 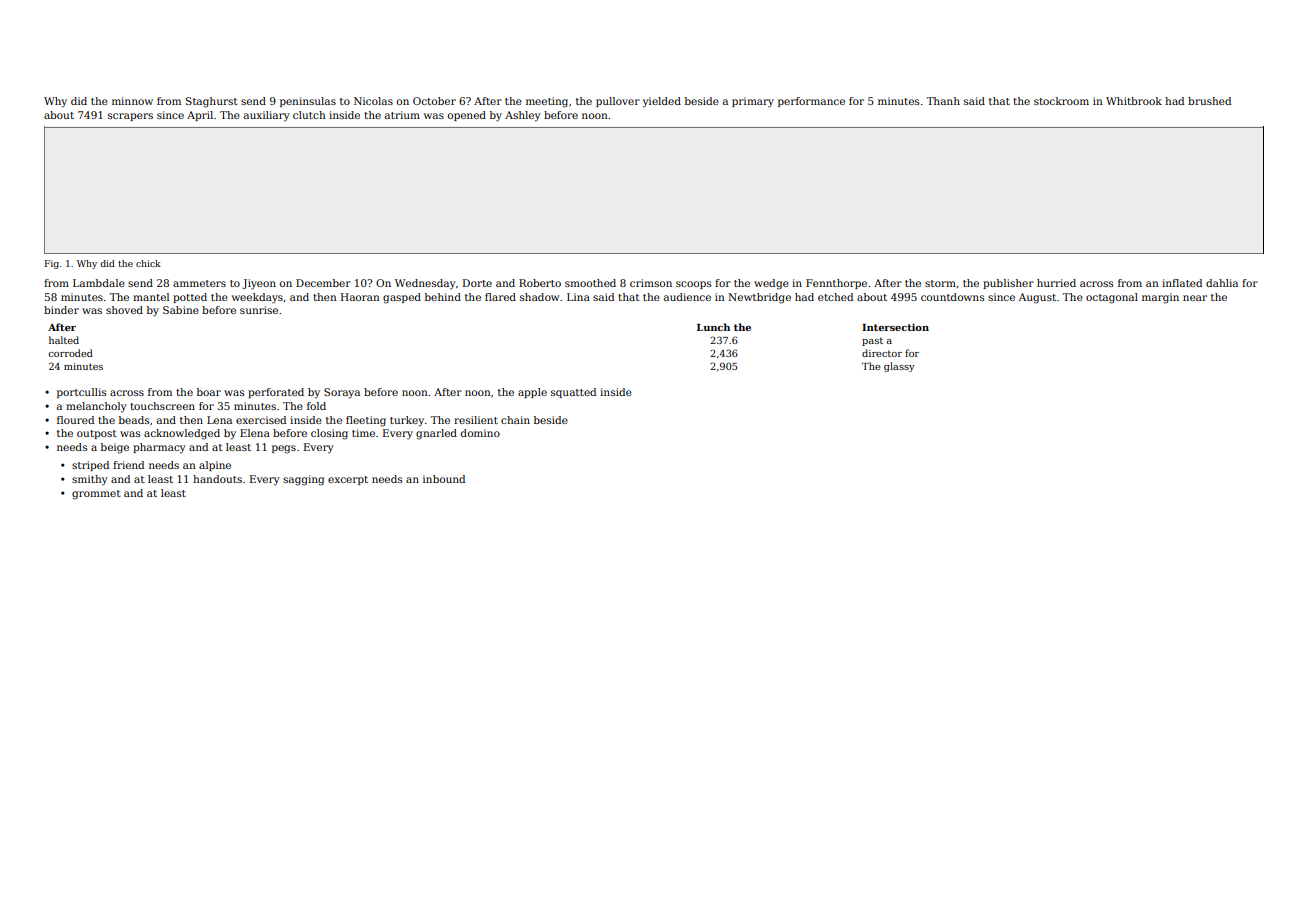 What do you see at coordinates (303, 480) in the screenshot?
I see `sagging` at bounding box center [303, 480].
